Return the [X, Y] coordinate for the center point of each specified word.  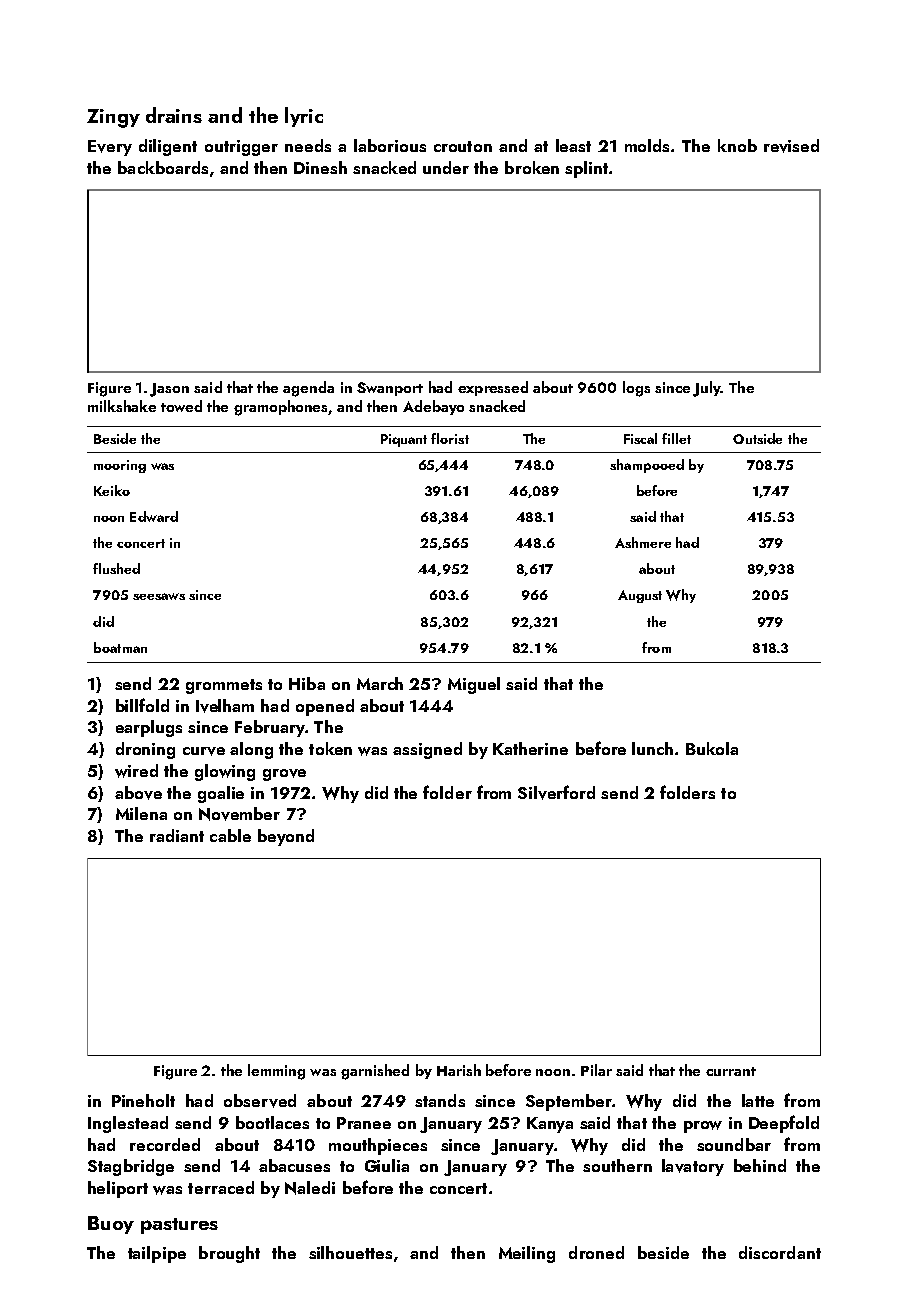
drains [174, 115]
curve [204, 751]
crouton [463, 146]
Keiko [112, 490]
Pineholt [143, 1100]
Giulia [387, 1165]
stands [440, 1100]
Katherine [530, 748]
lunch [652, 748]
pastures [179, 1226]
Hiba [307, 683]
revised [791, 146]
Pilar [596, 1070]
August [640, 596]
